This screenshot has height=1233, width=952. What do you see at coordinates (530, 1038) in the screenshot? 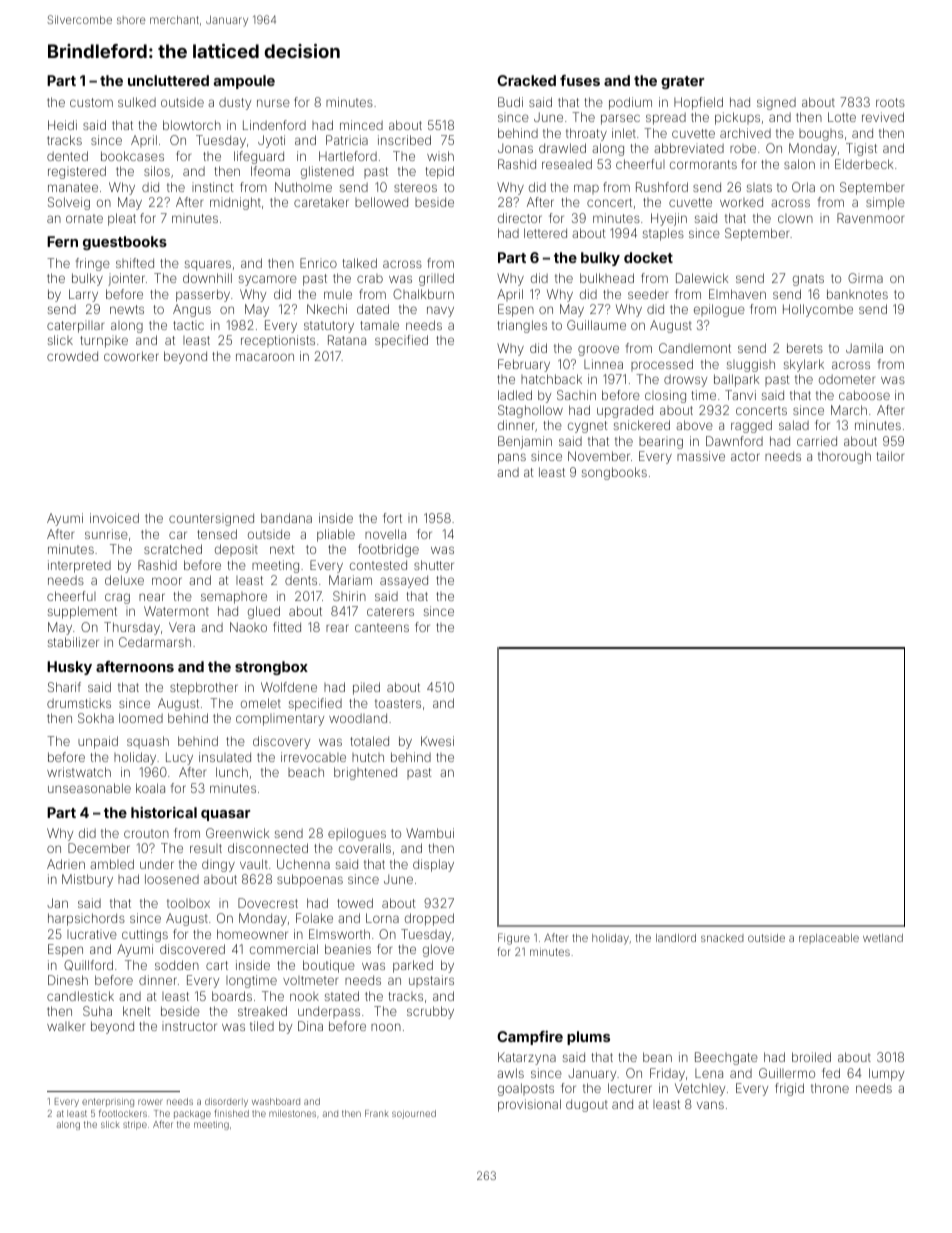
I see `Campfire` at bounding box center [530, 1038].
